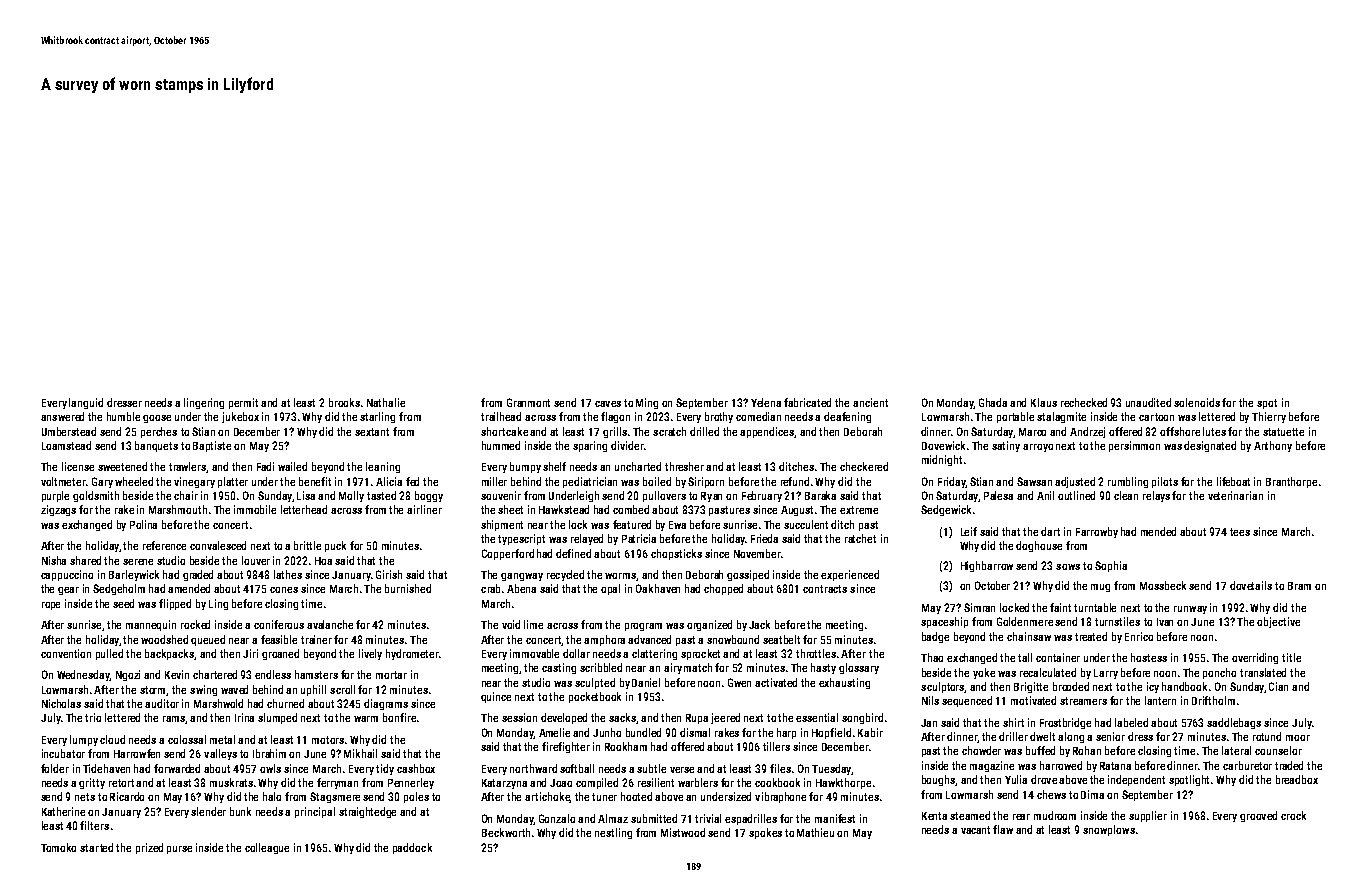  Describe the element at coordinates (1003, 829) in the image. I see `flaw` at that location.
